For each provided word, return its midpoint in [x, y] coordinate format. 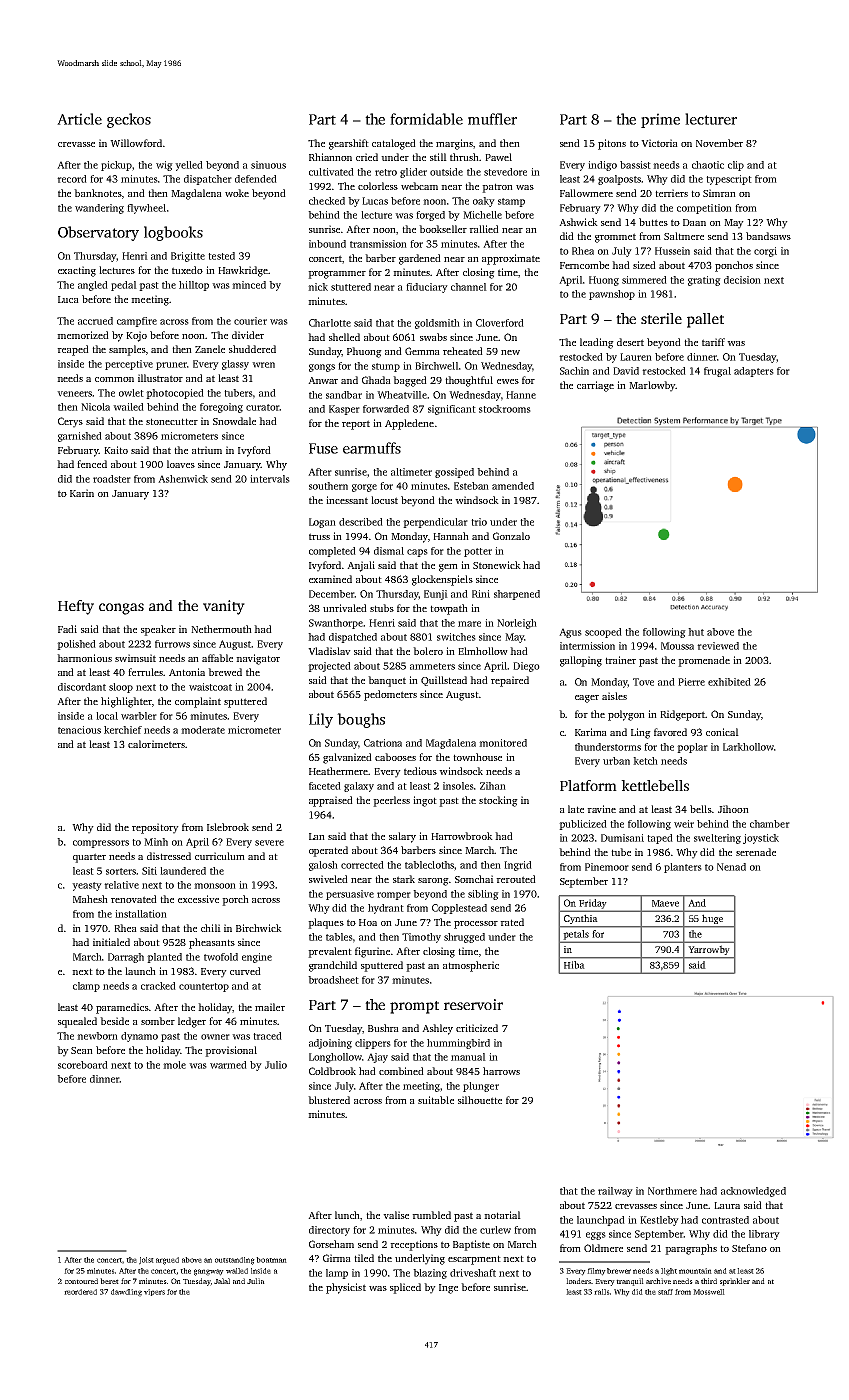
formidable [426, 119]
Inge [448, 1289]
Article [79, 119]
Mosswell [709, 1292]
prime [660, 120]
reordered [80, 1292]
